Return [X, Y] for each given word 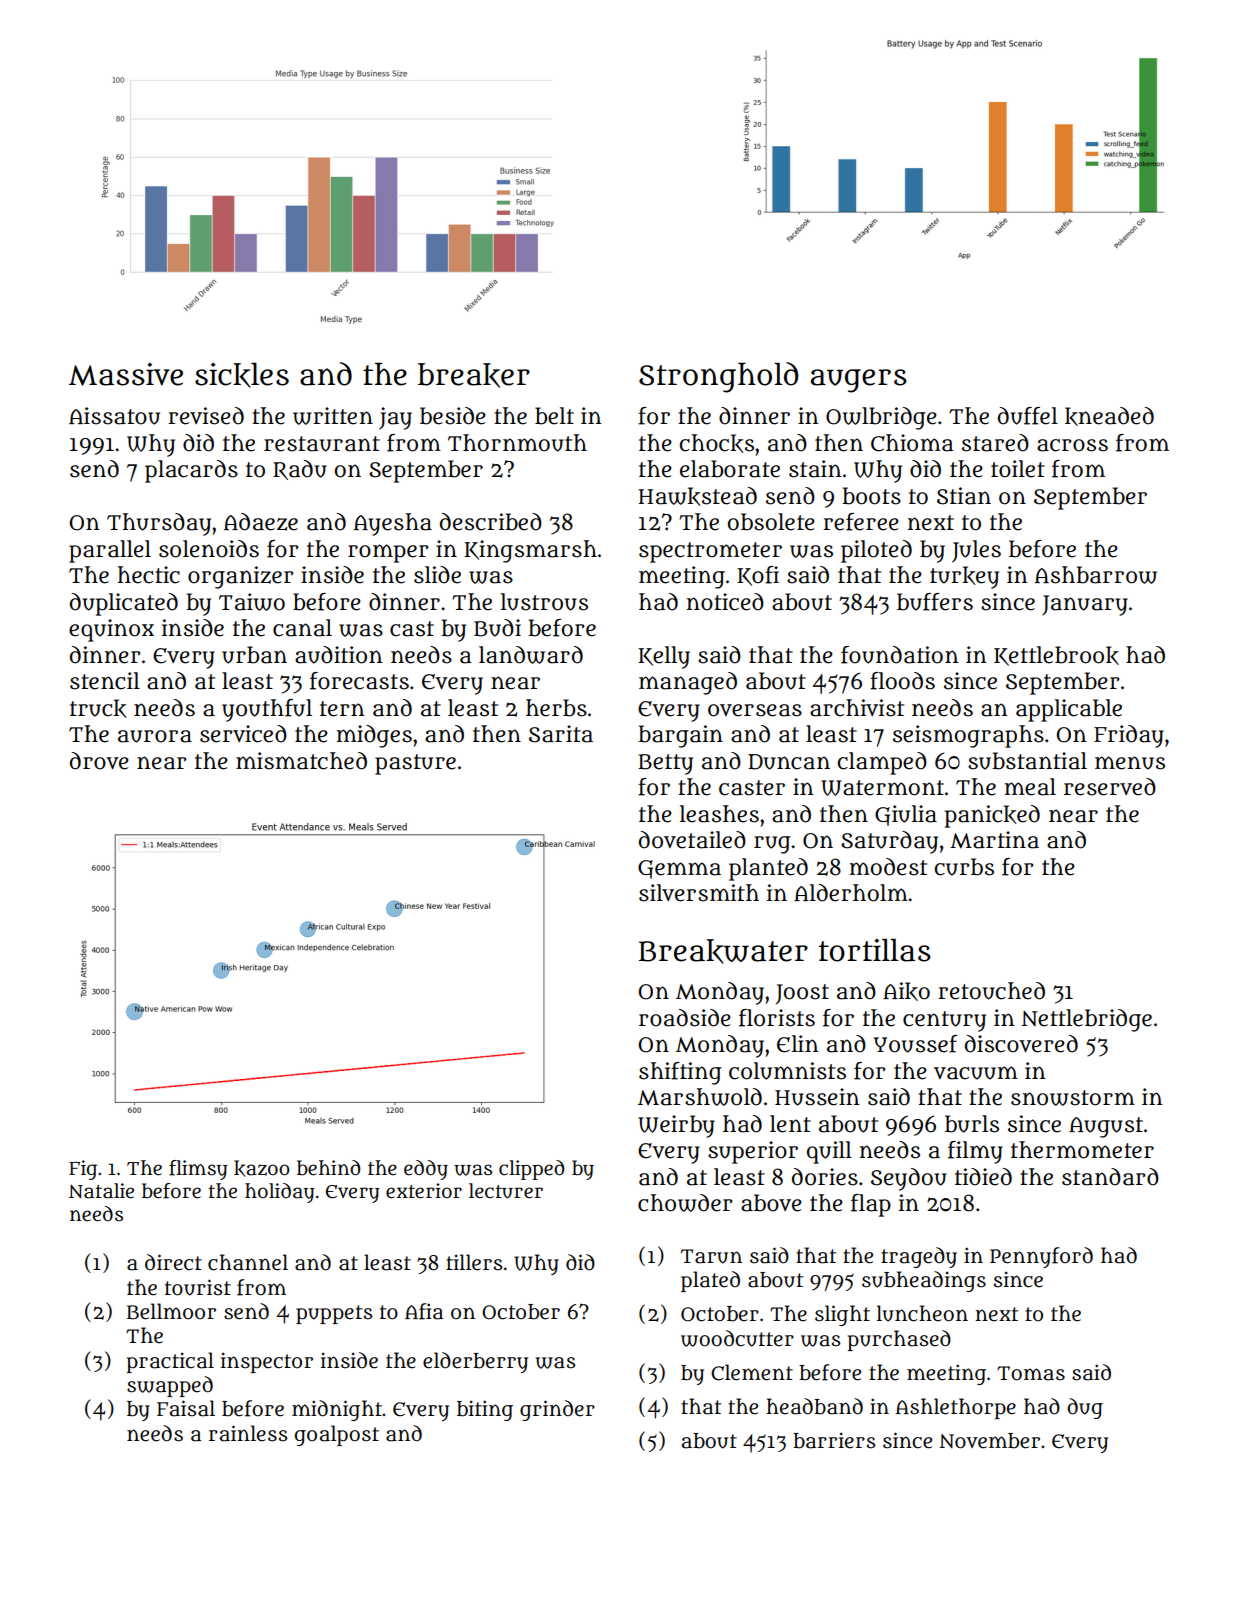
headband [814, 1406]
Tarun [711, 1256]
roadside [685, 1018]
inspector [267, 1363]
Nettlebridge [1086, 1020]
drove [99, 761]
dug [1085, 1408]
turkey [964, 577]
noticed [725, 602]
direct [173, 1262]
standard [1110, 1177]
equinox [111, 630]
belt [554, 416]
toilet [1018, 469]
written [333, 416]
